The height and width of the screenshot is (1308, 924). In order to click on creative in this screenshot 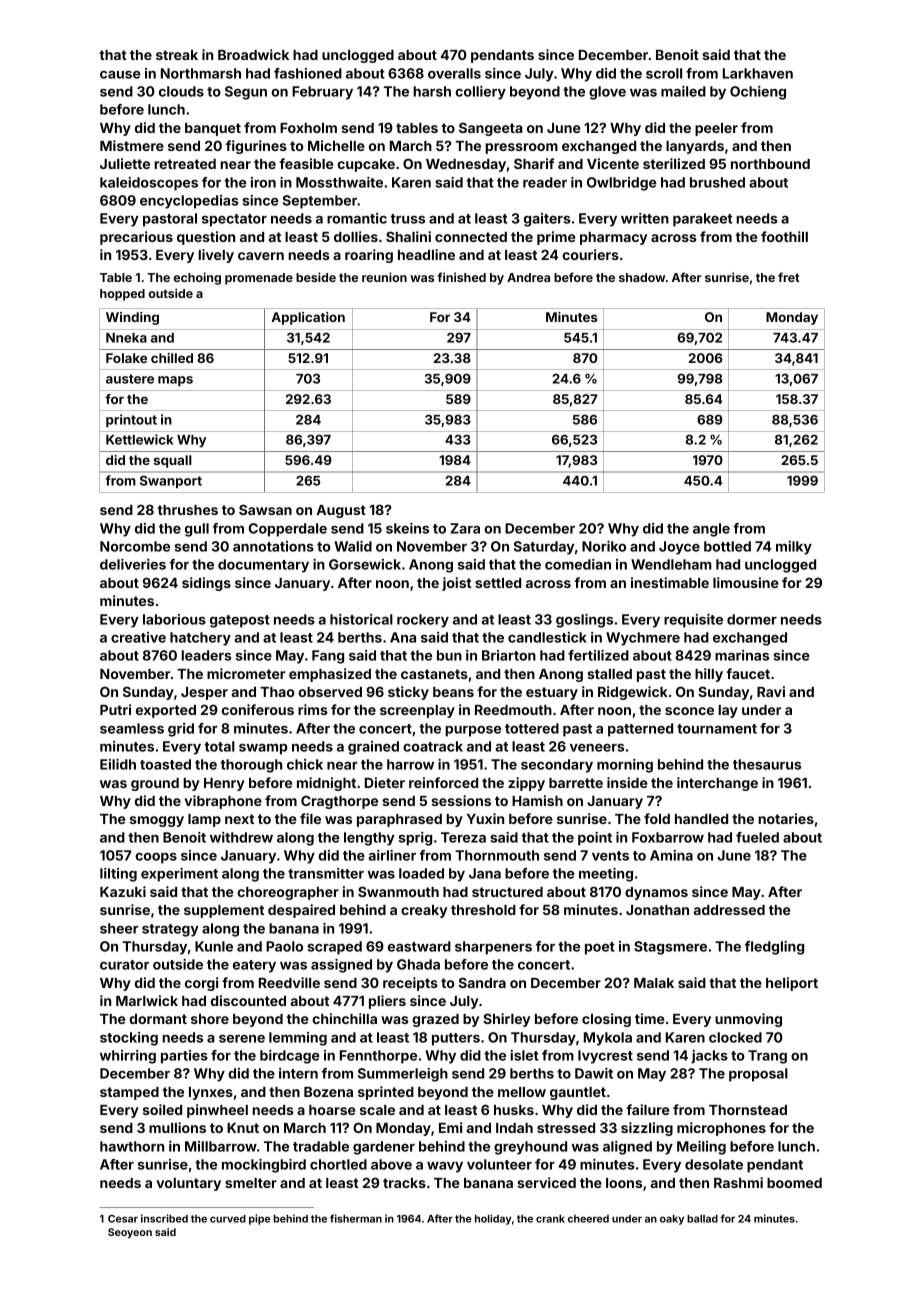, I will do `click(138, 637)`.
